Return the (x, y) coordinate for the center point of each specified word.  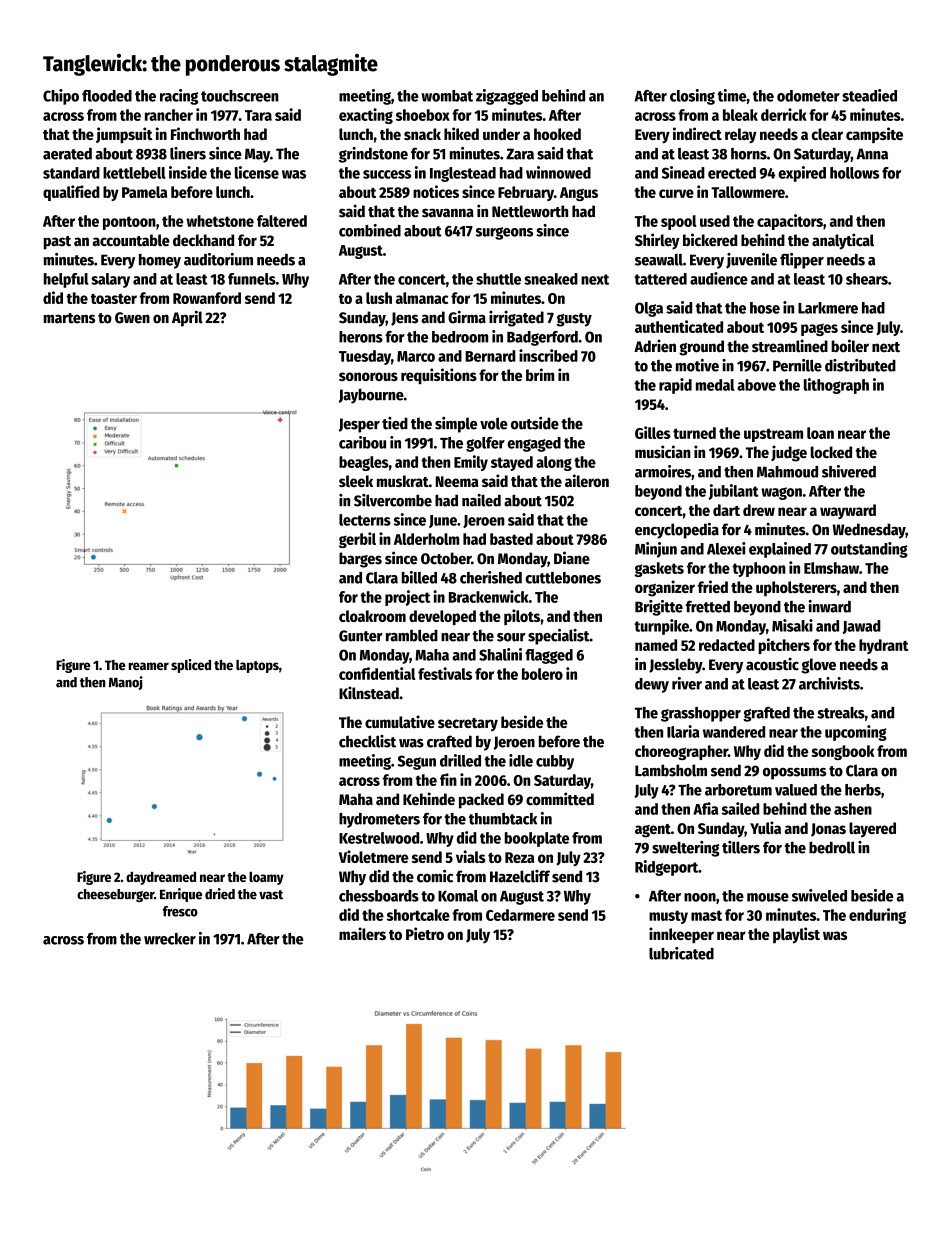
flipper (802, 261)
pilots (522, 617)
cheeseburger (115, 895)
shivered (849, 471)
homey (160, 261)
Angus (579, 194)
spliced (191, 666)
